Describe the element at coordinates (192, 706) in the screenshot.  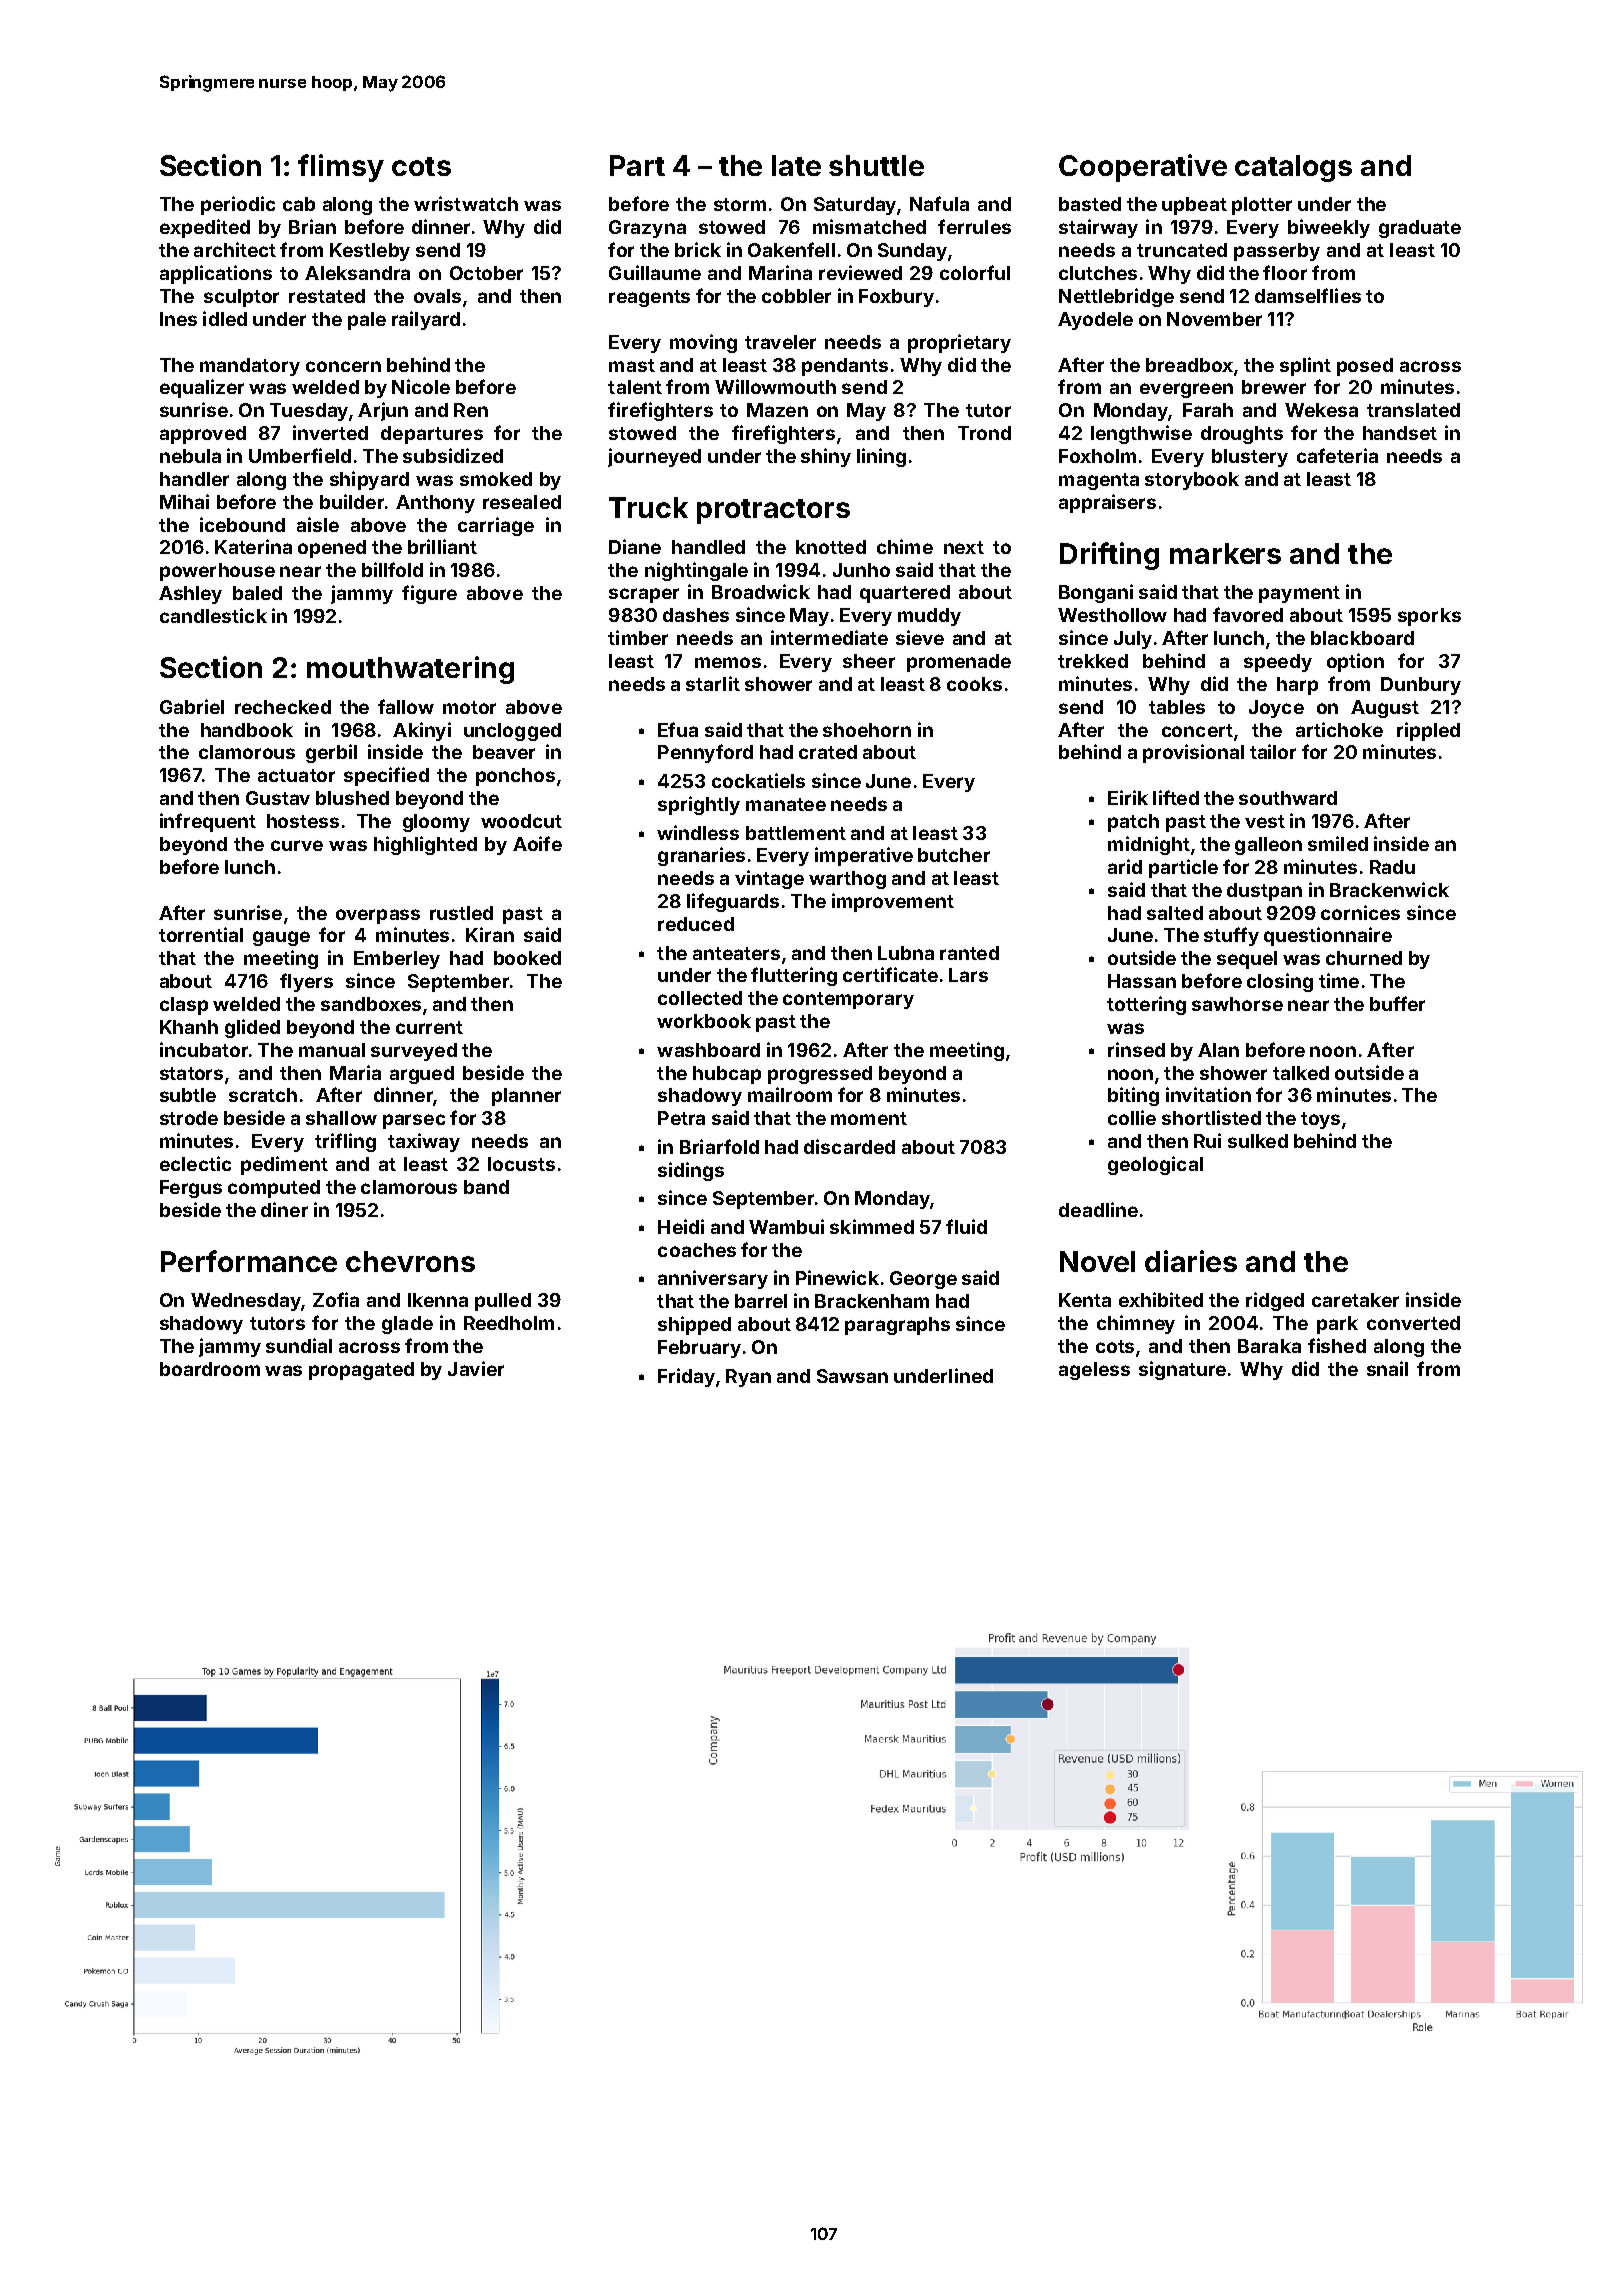
I see `Gabriel` at that location.
